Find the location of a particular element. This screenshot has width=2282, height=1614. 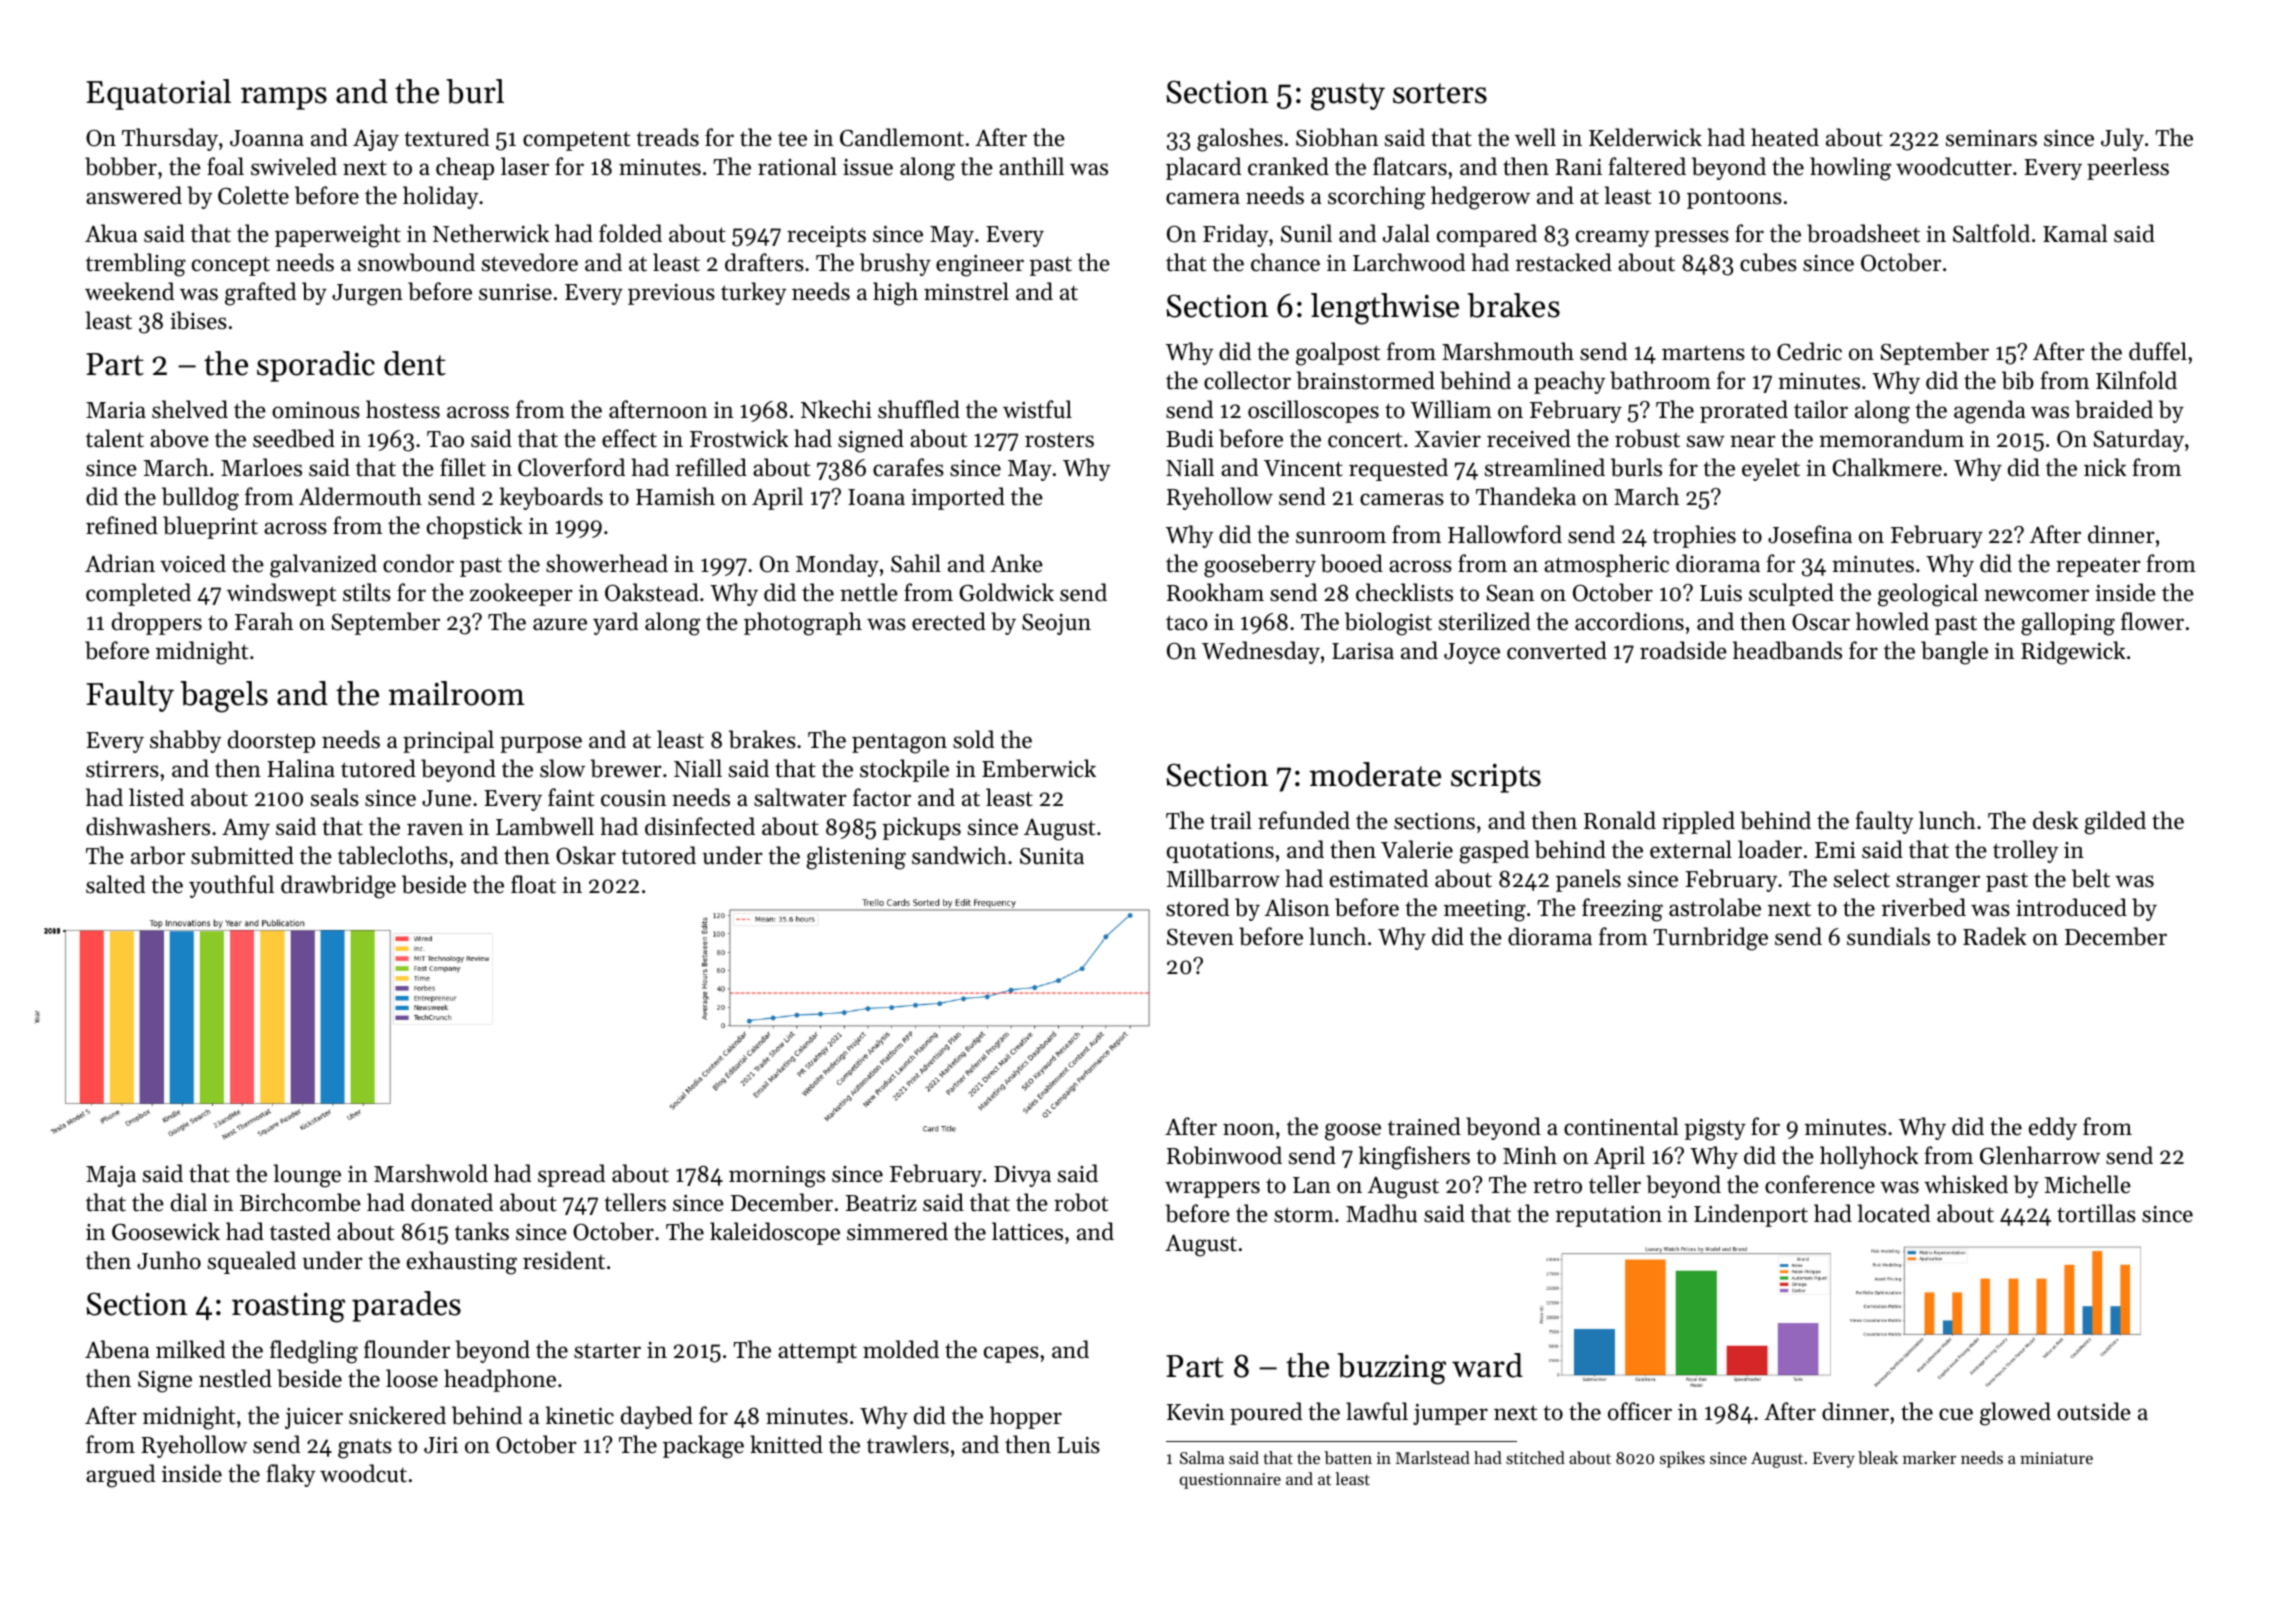

trophies is located at coordinates (1694, 536).
